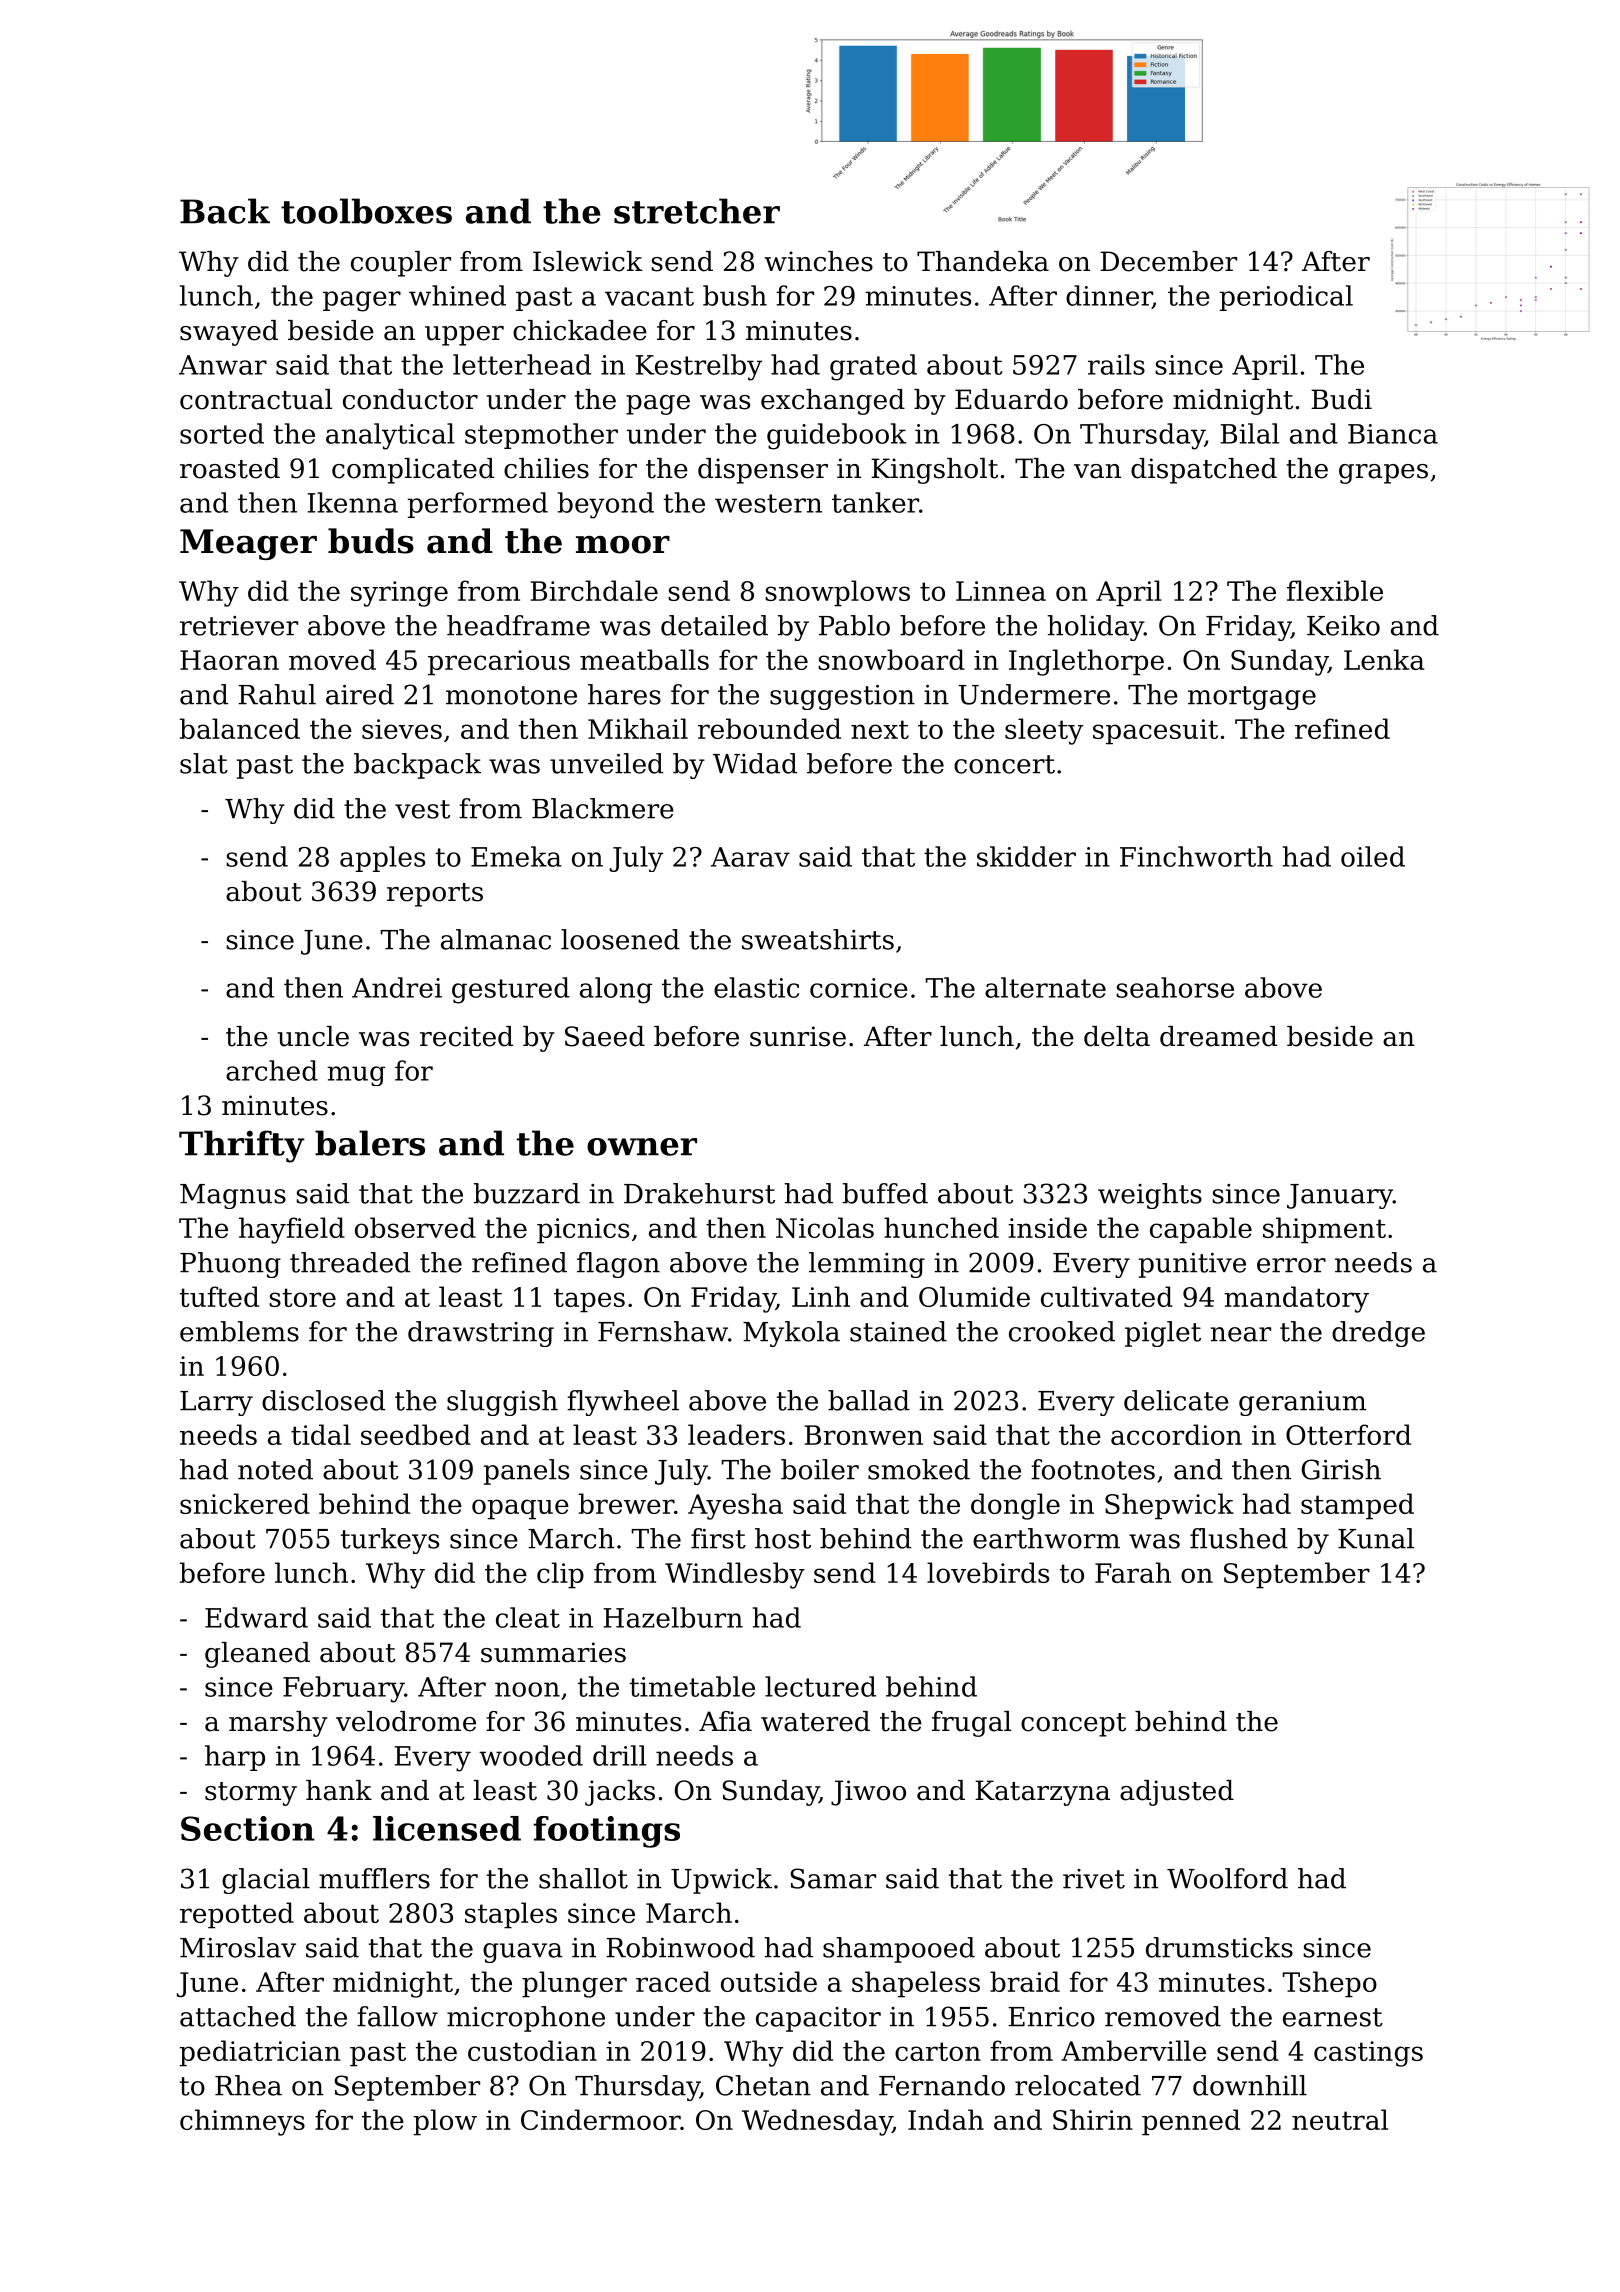 The height and width of the page is (2292, 1620). I want to click on toolboxes, so click(366, 211).
